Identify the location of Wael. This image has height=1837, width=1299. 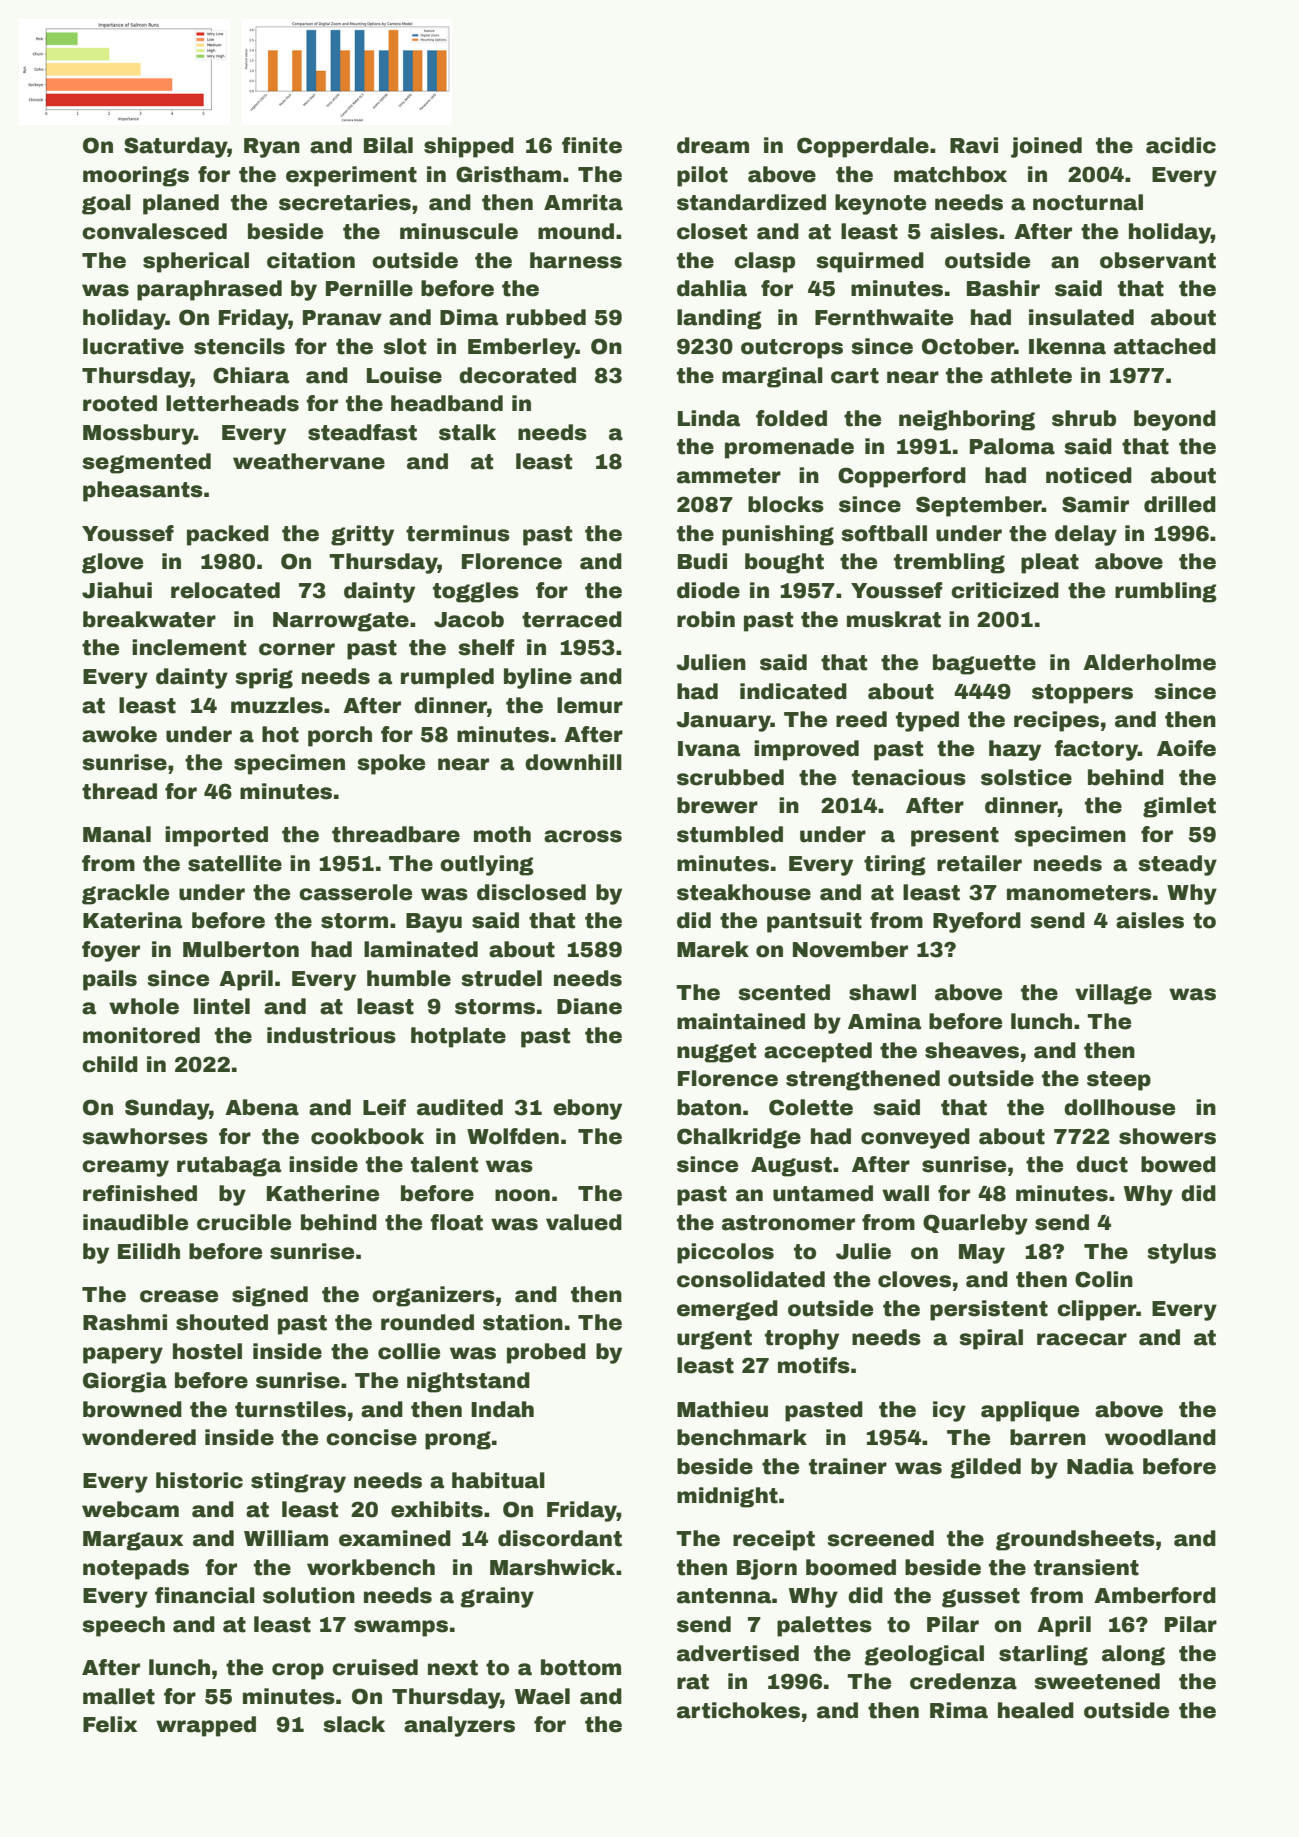
(542, 1696).
